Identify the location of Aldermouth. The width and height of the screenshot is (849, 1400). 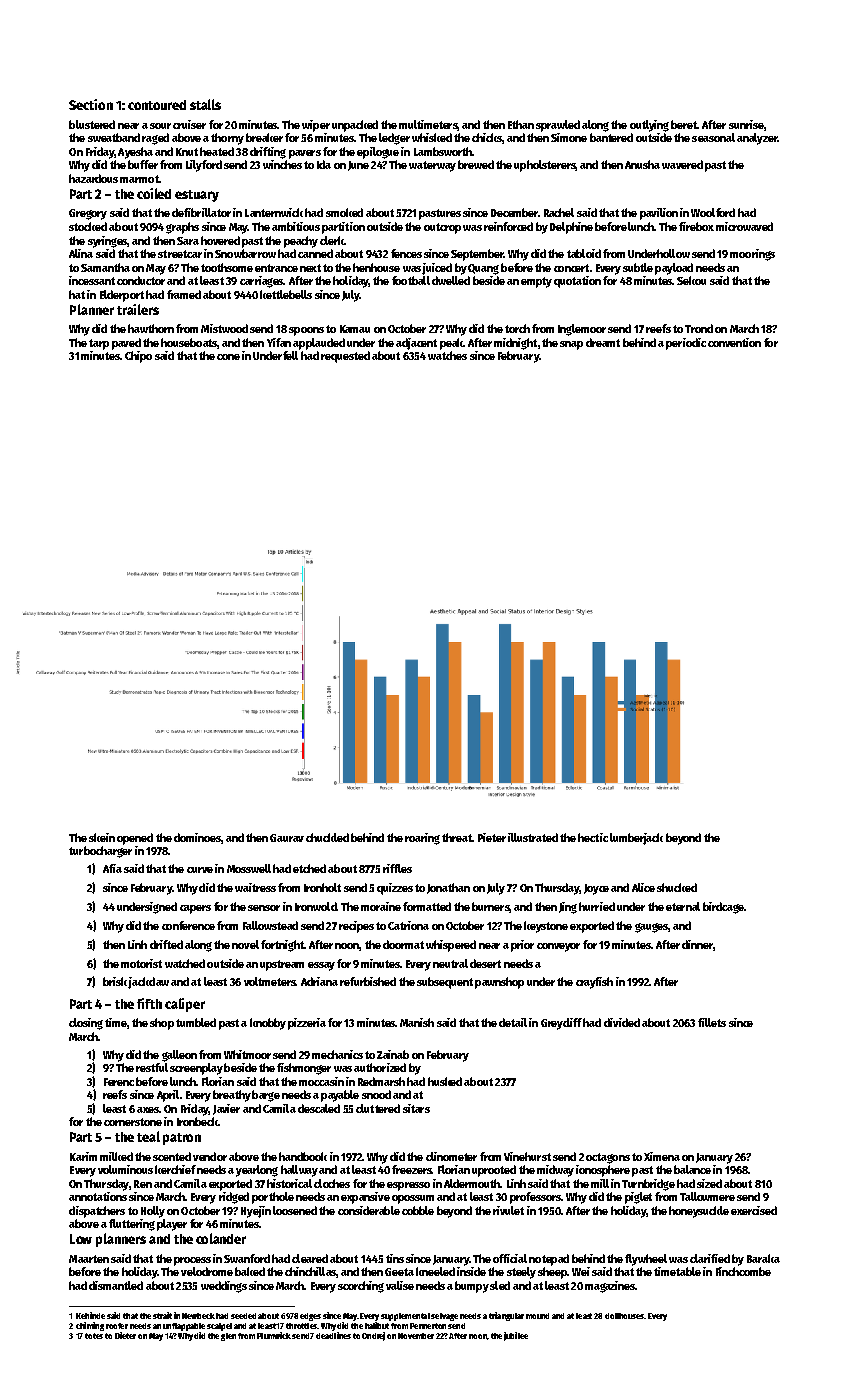
(472, 1183).
